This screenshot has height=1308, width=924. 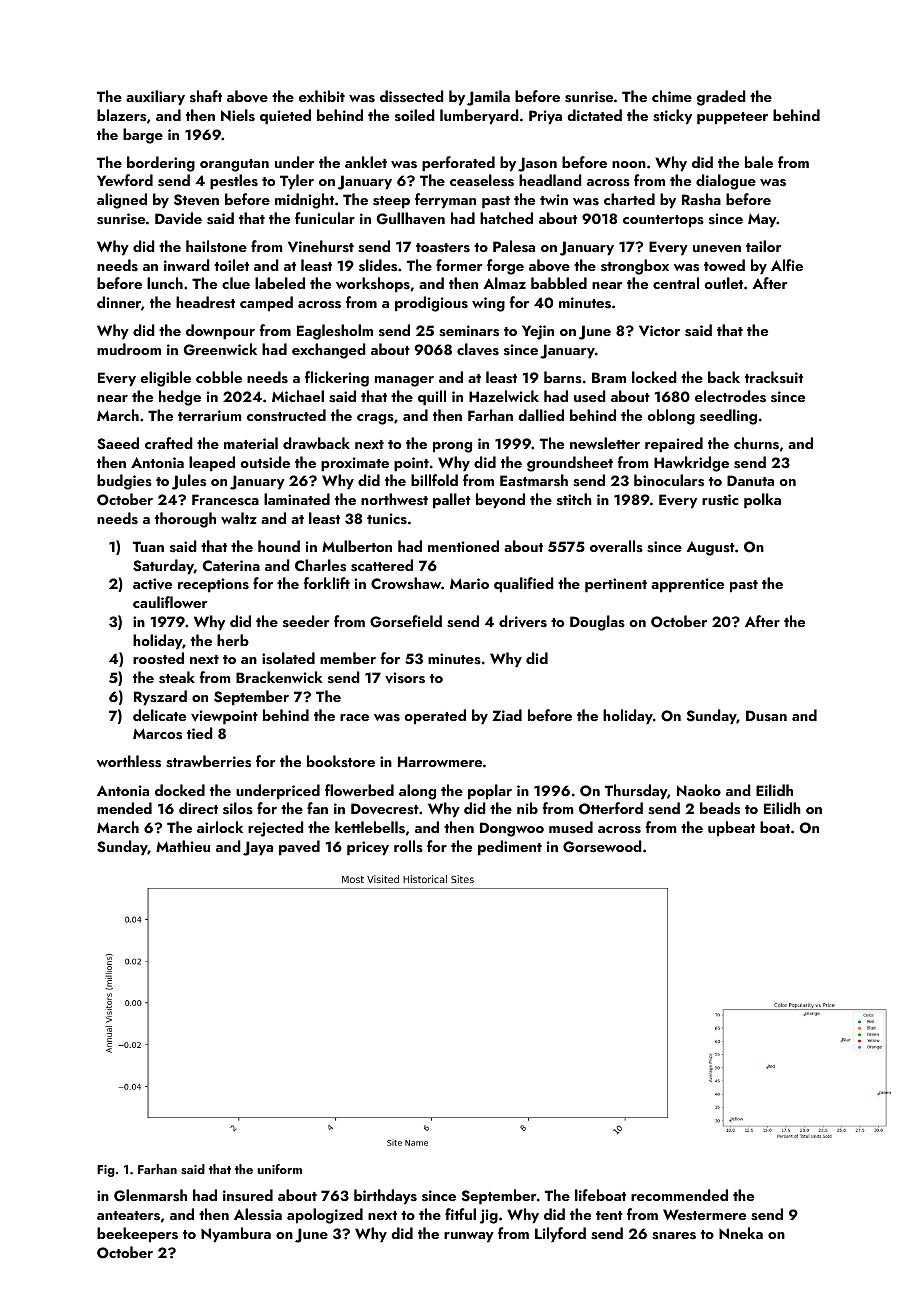 I want to click on Westermere, so click(x=704, y=1215).
